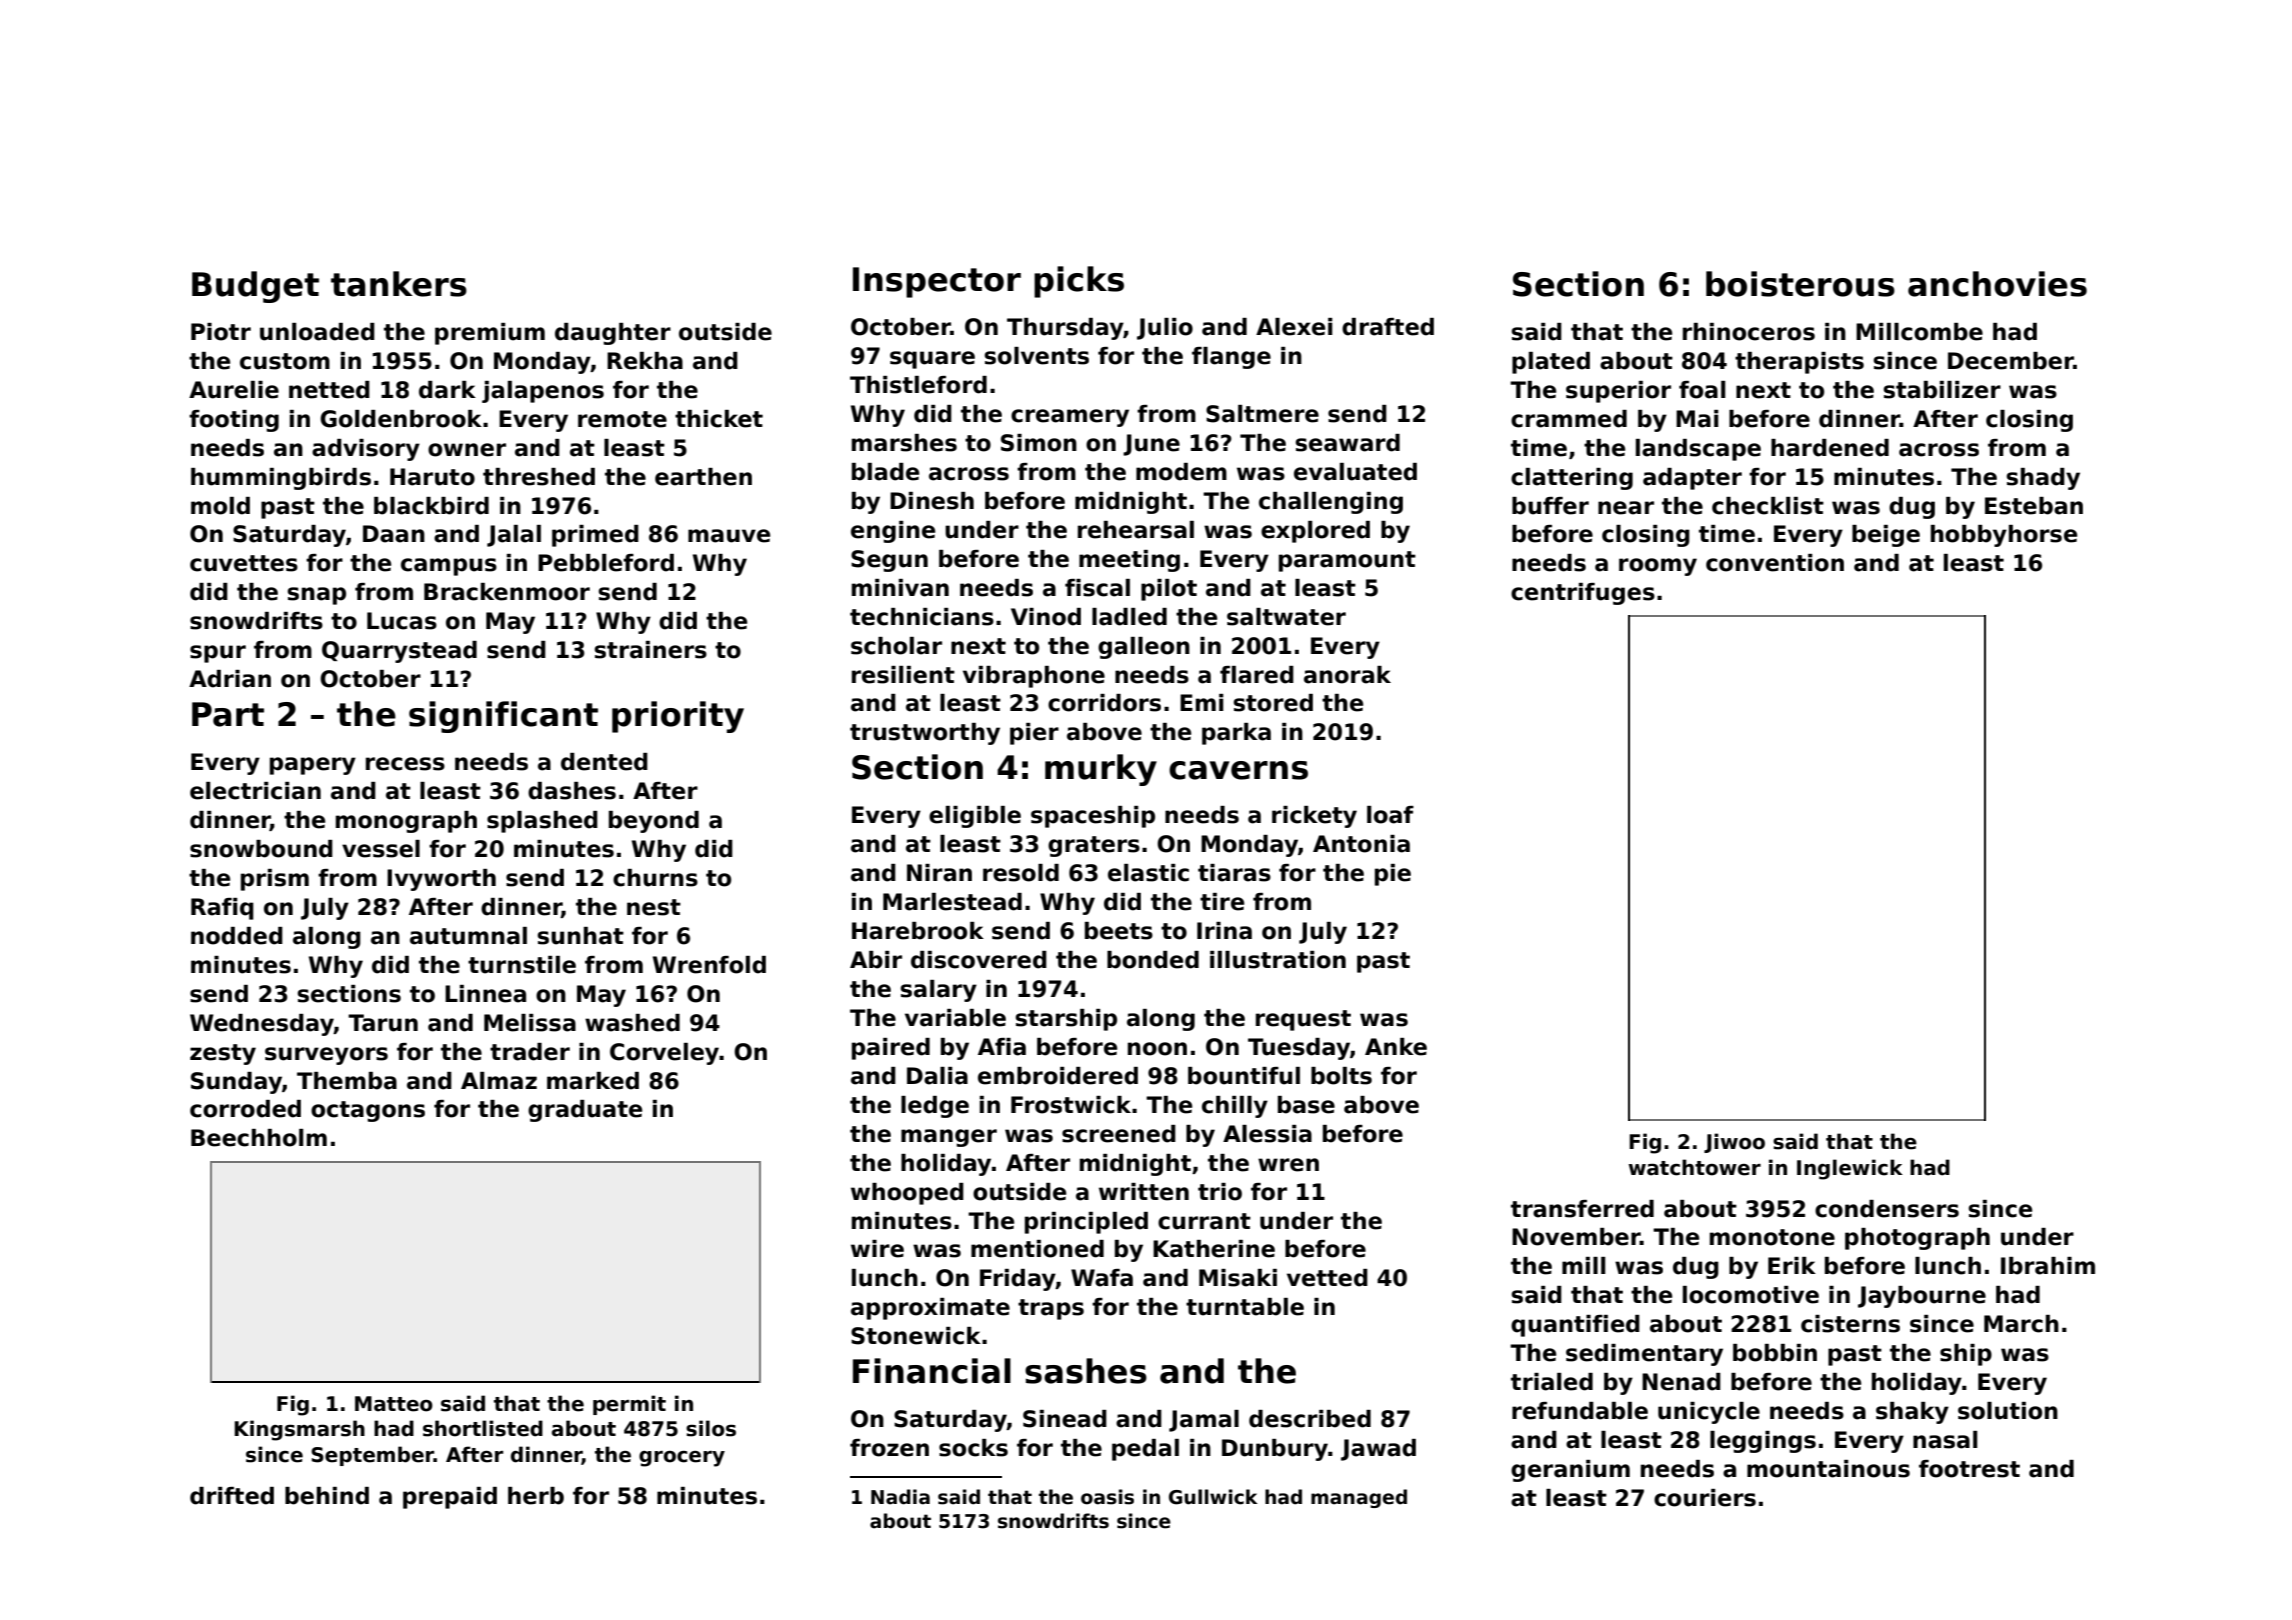 The height and width of the screenshot is (1620, 2292). Describe the element at coordinates (1942, 390) in the screenshot. I see `stabilizer` at that location.
